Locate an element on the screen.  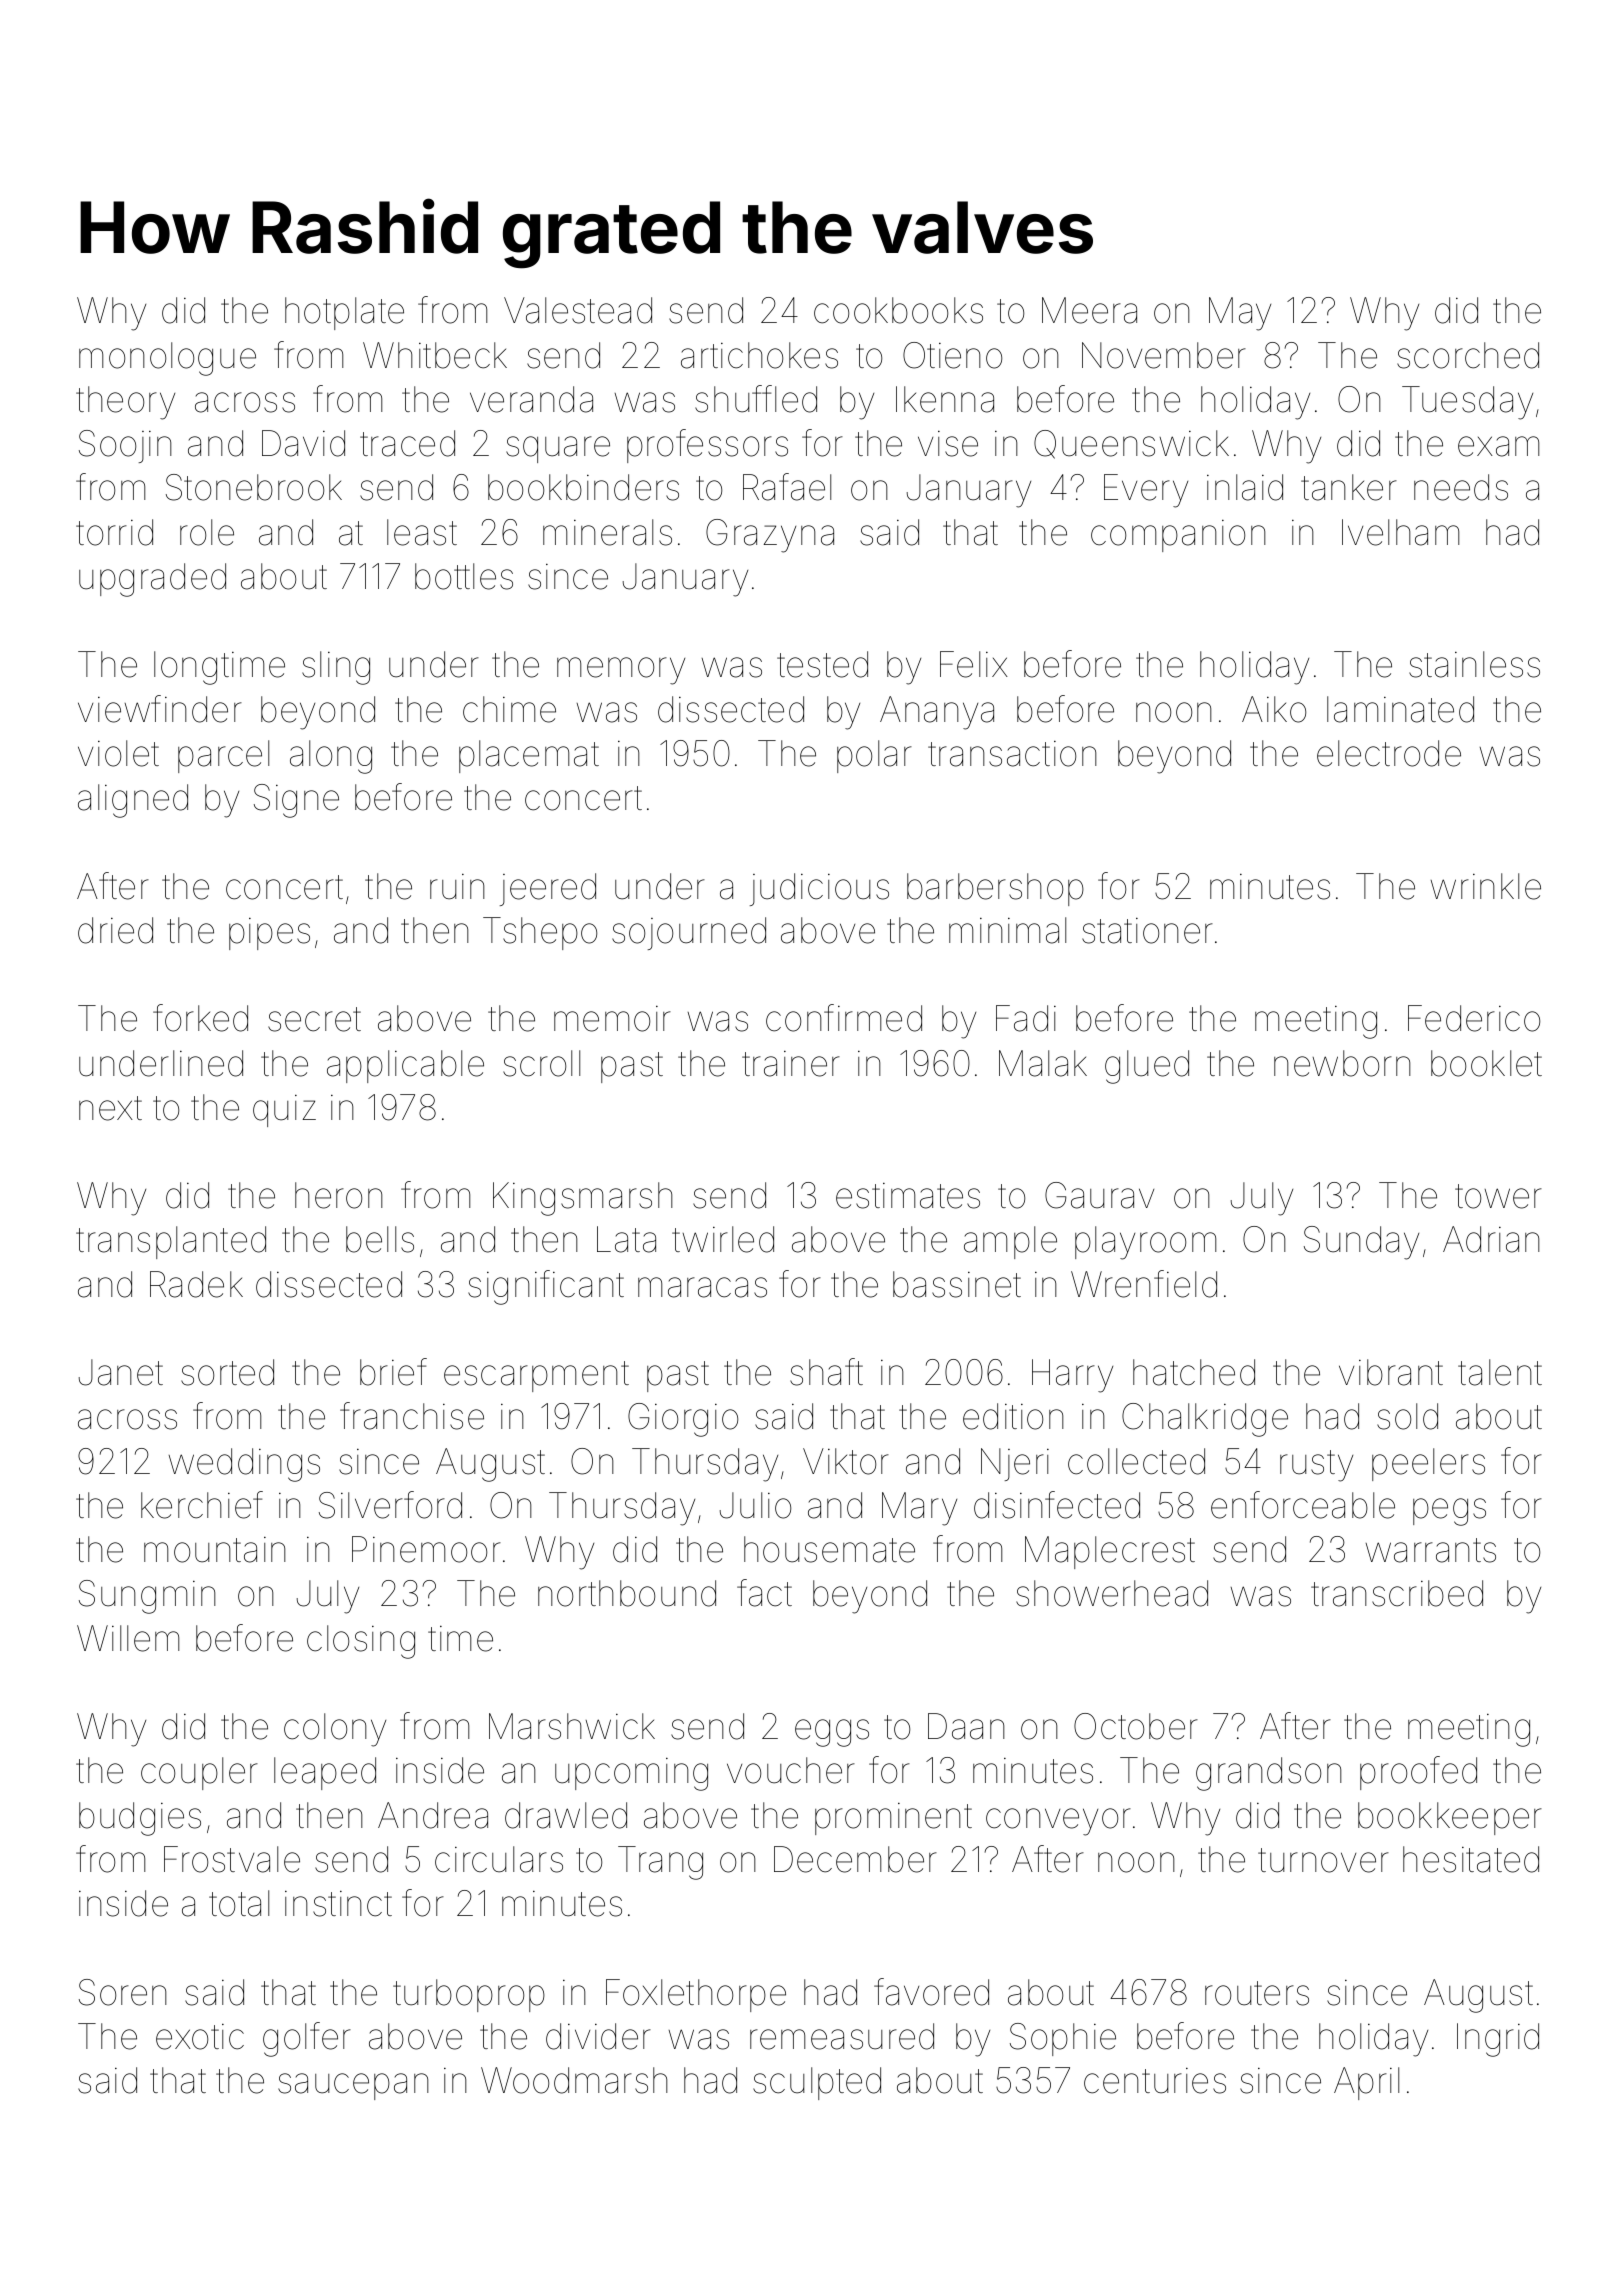
disinfected is located at coordinates (1057, 1505).
